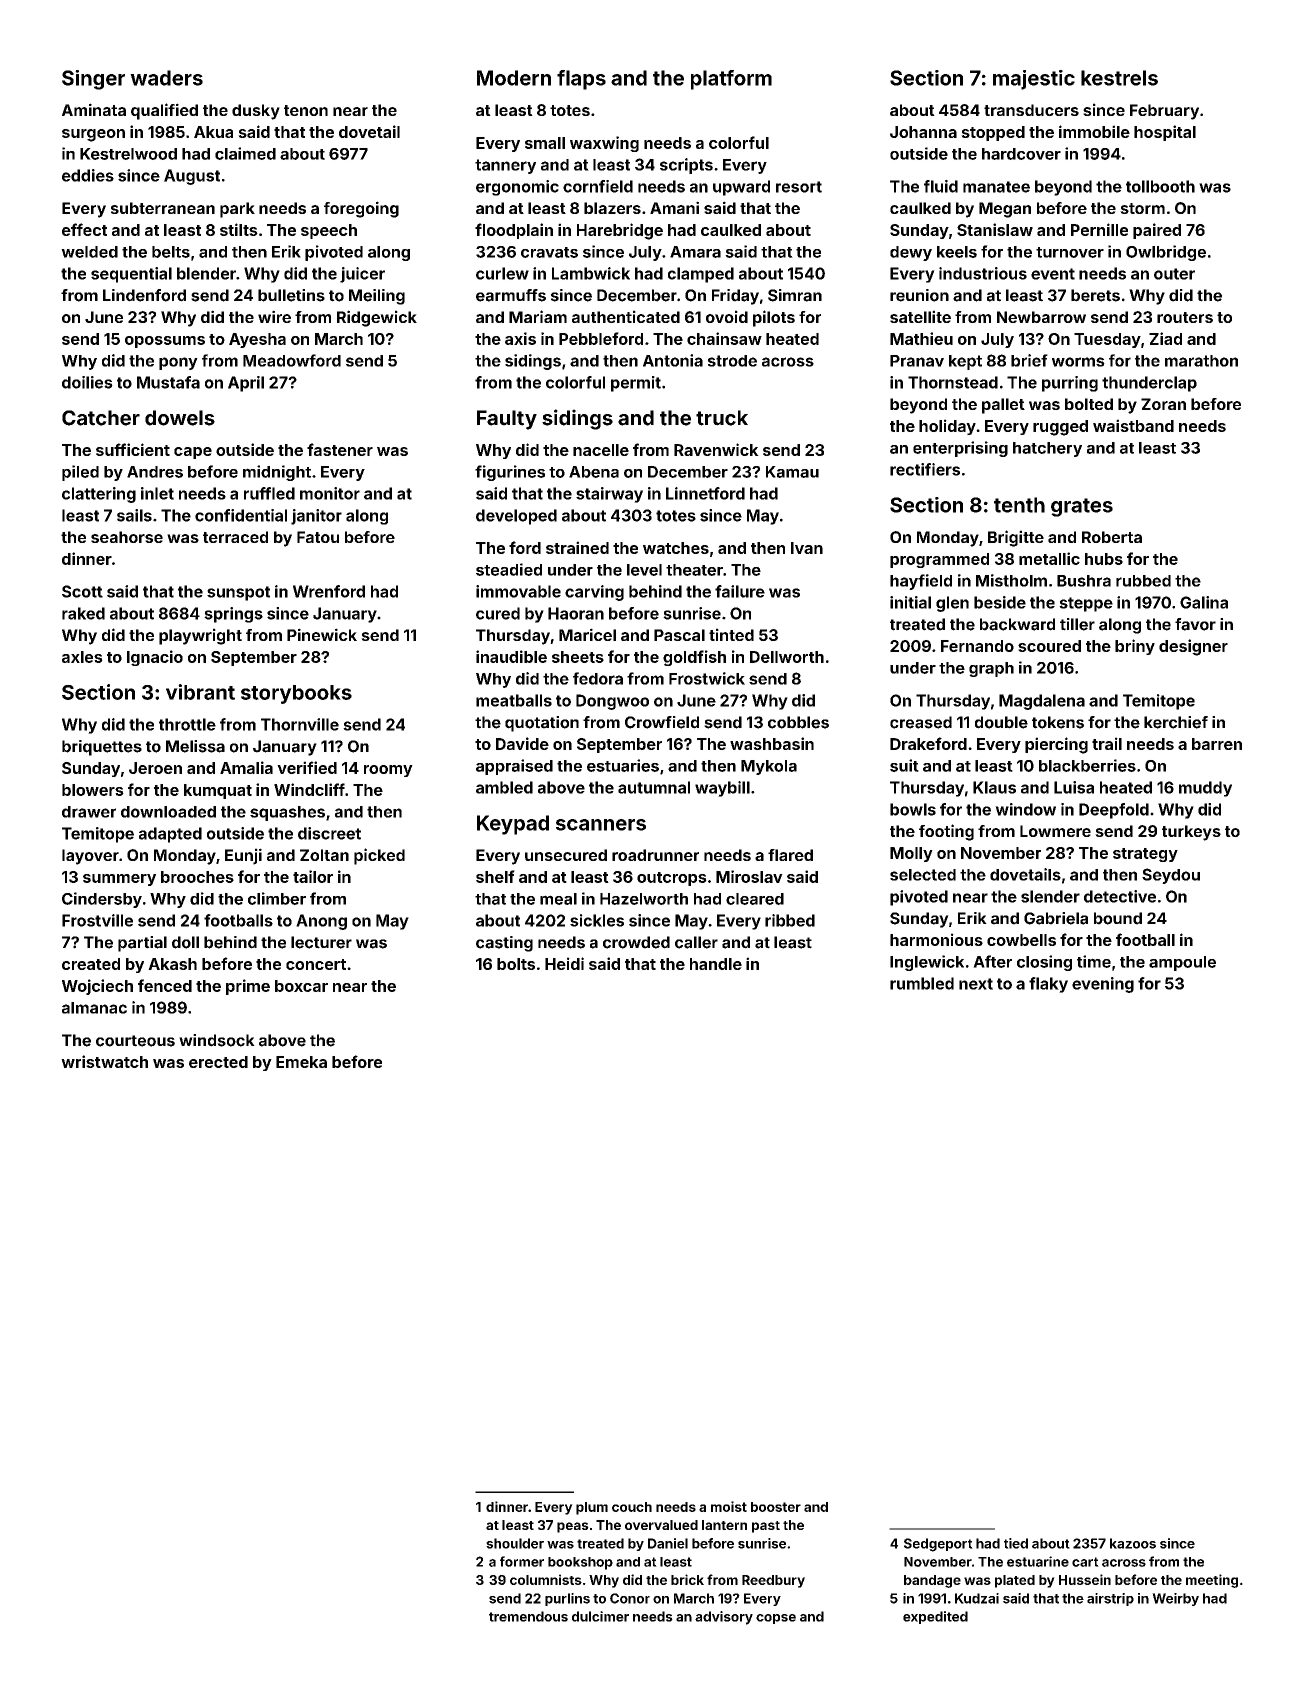  What do you see at coordinates (505, 166) in the image?
I see `tannery` at bounding box center [505, 166].
